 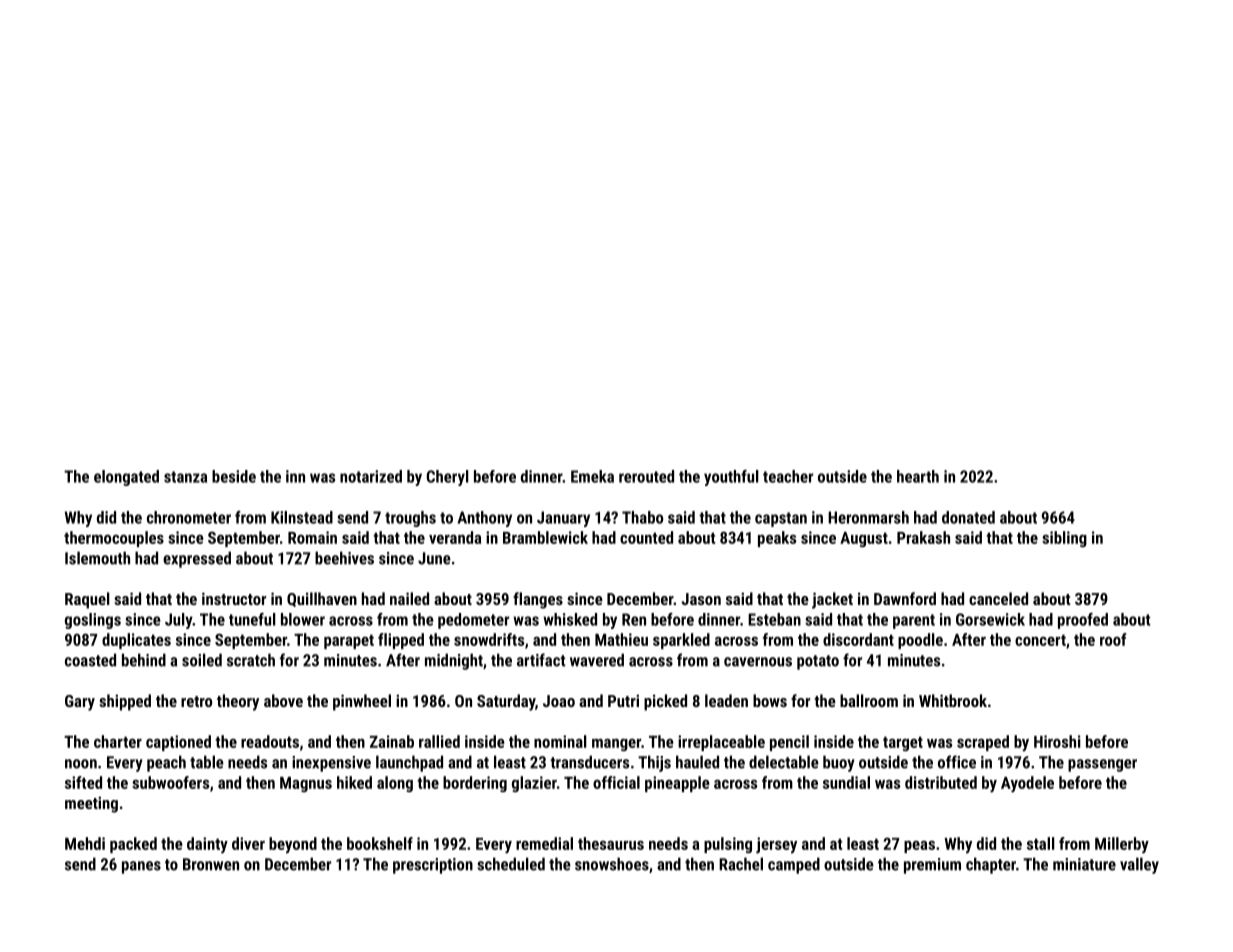 I want to click on wavered, so click(x=597, y=660).
